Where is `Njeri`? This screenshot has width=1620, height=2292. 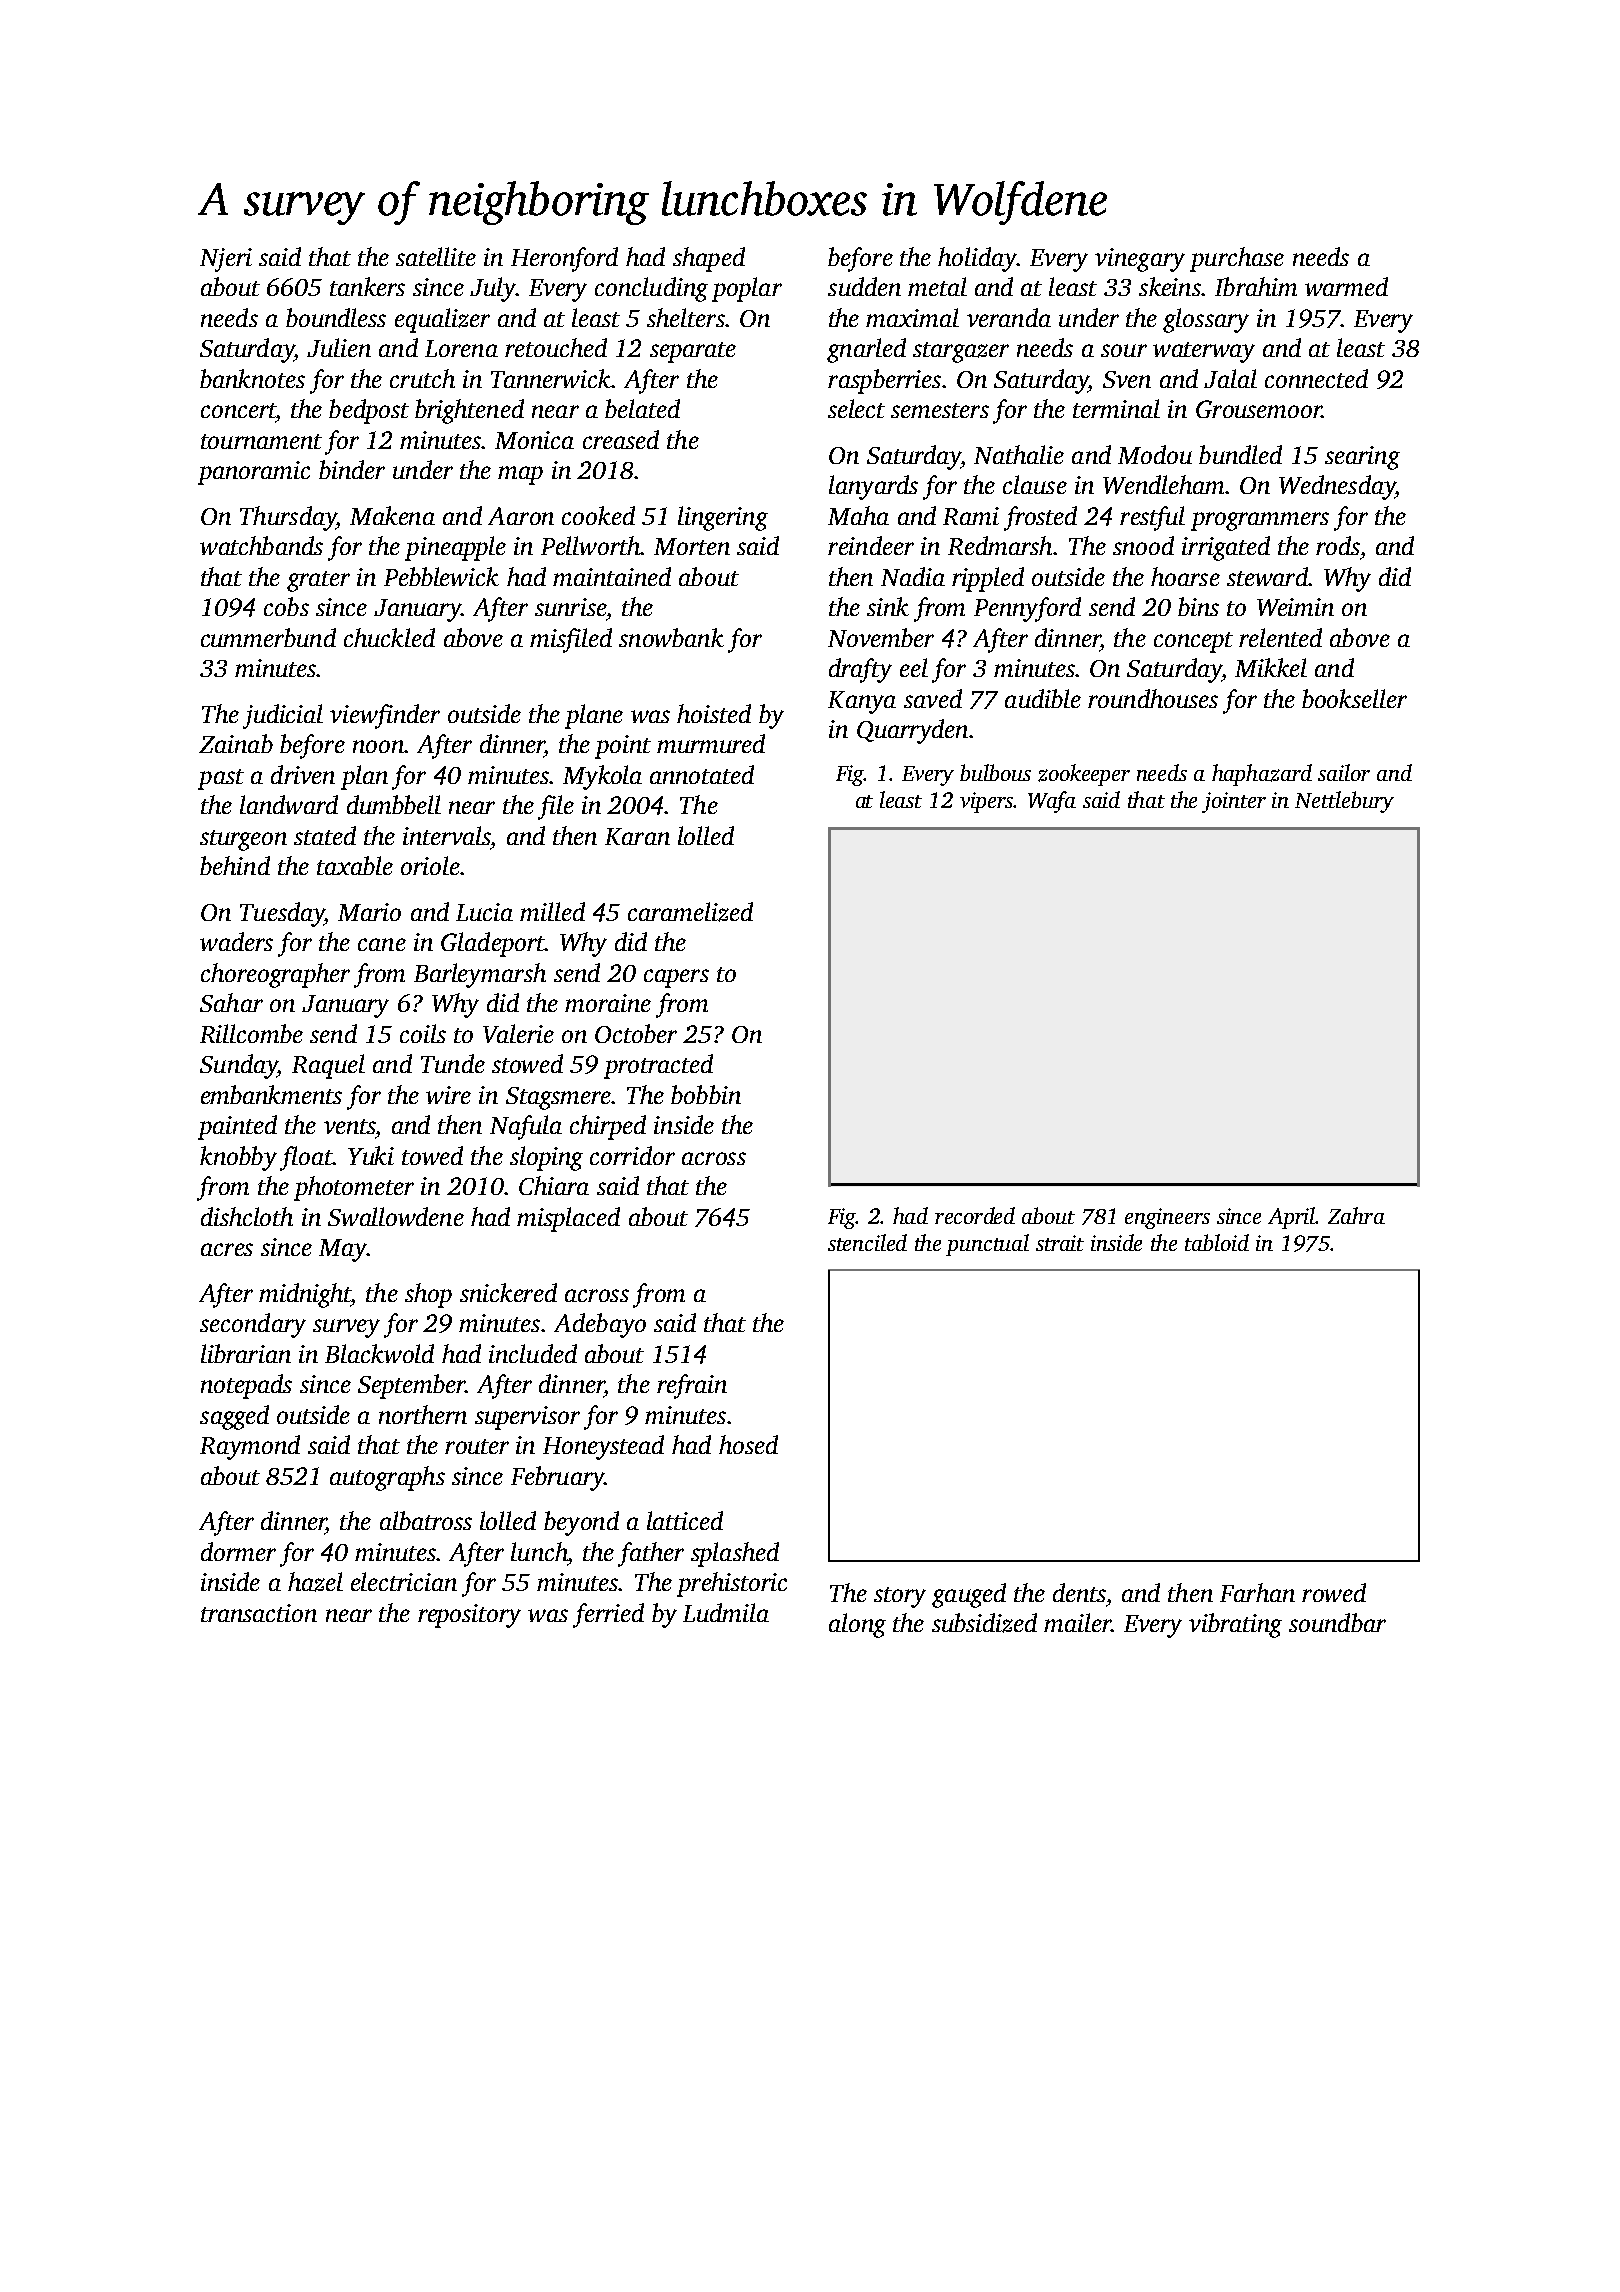 Njeri is located at coordinates (226, 260).
